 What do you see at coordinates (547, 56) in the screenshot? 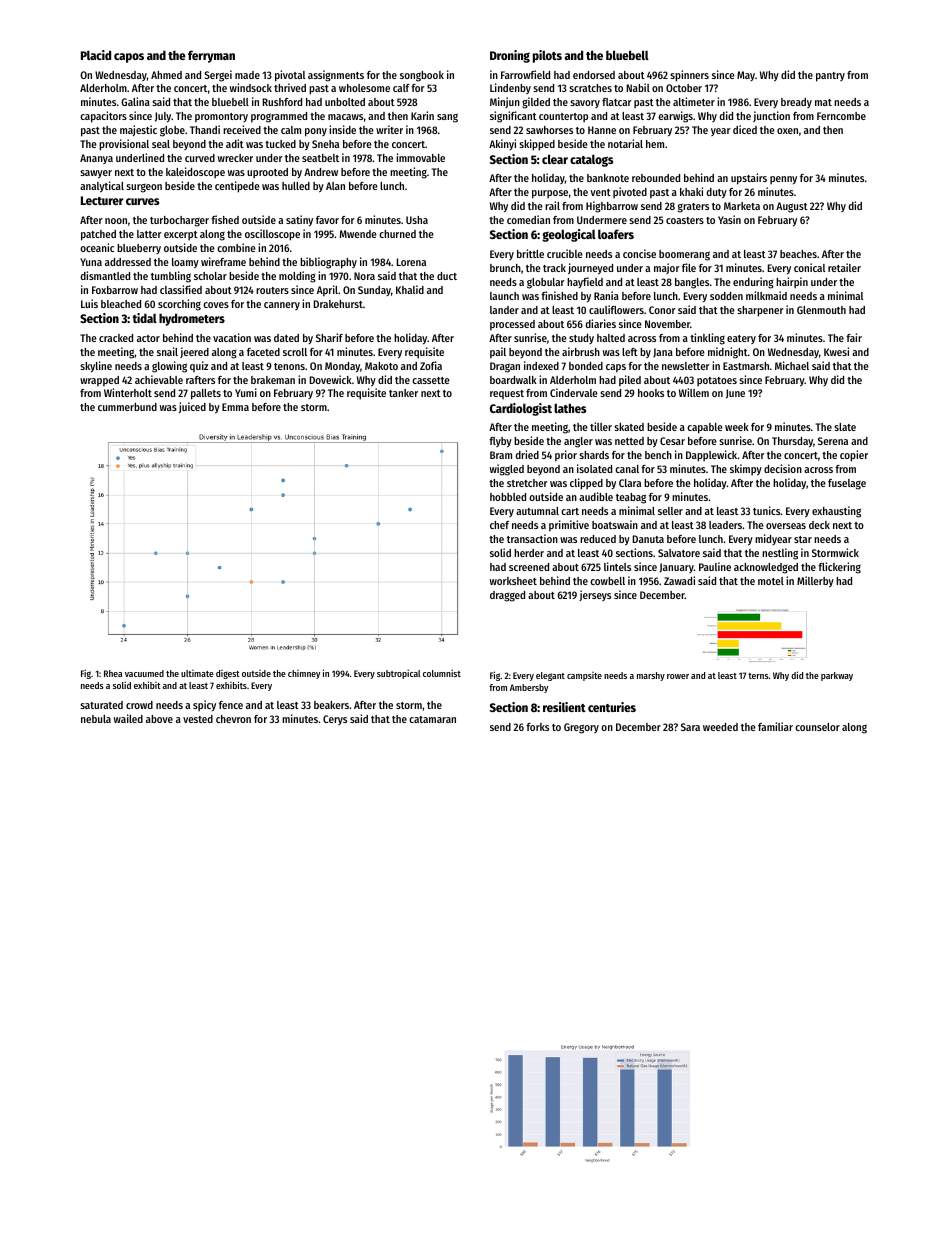
I see `pilots` at bounding box center [547, 56].
